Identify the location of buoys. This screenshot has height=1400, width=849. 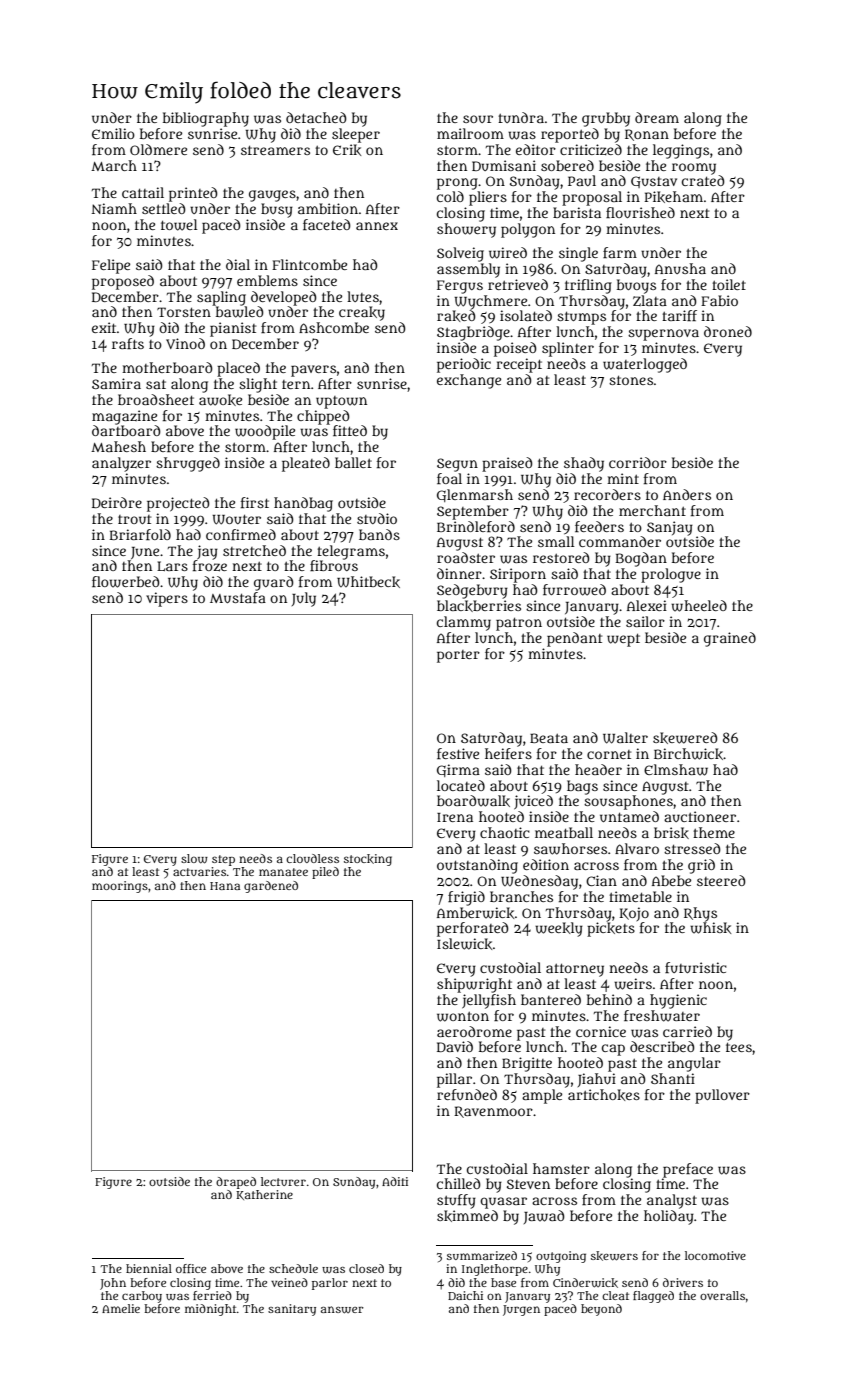
(636, 286).
